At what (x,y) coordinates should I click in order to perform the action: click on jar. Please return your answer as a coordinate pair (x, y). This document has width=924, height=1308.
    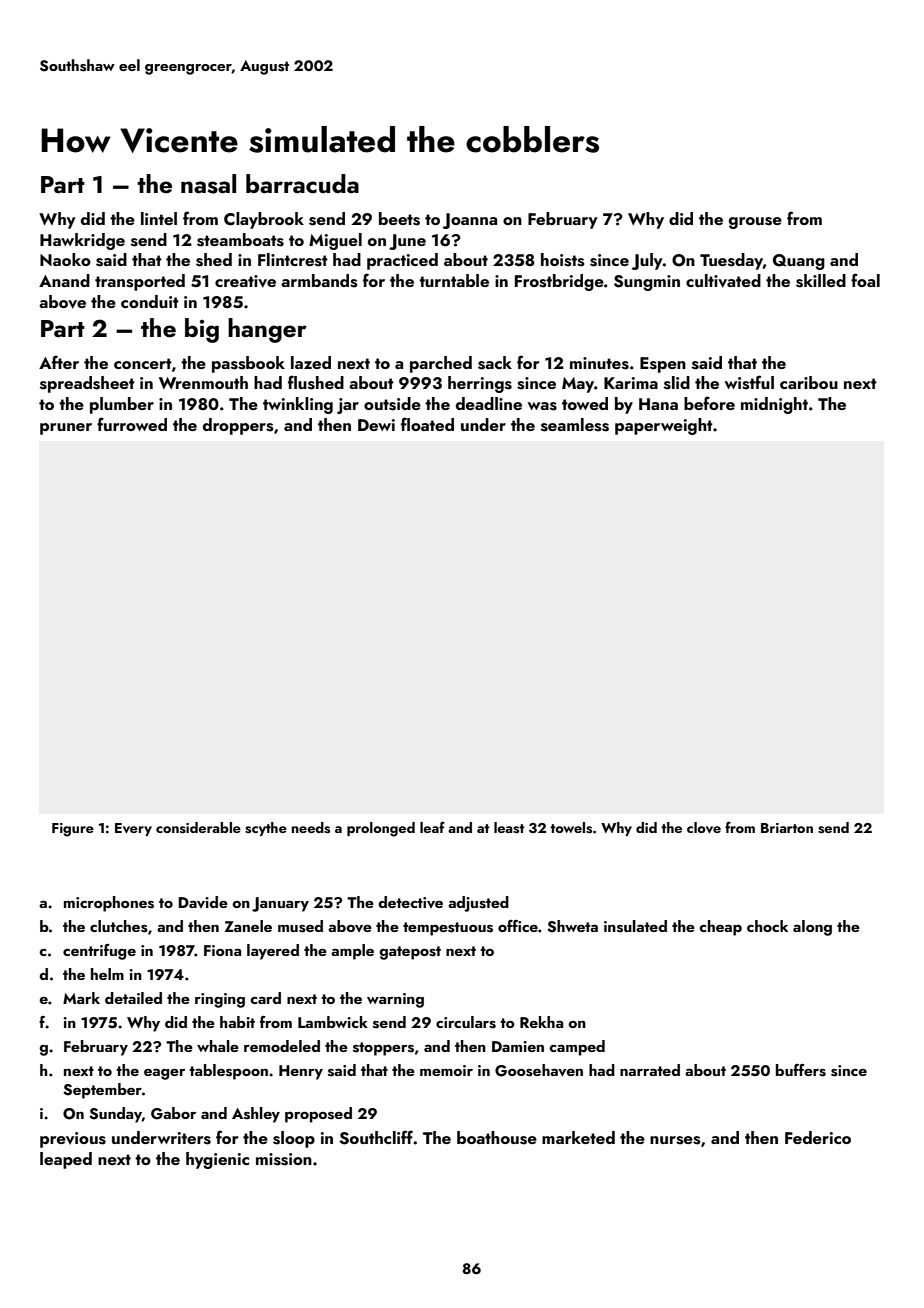
    Looking at the image, I should click on (348, 406).
